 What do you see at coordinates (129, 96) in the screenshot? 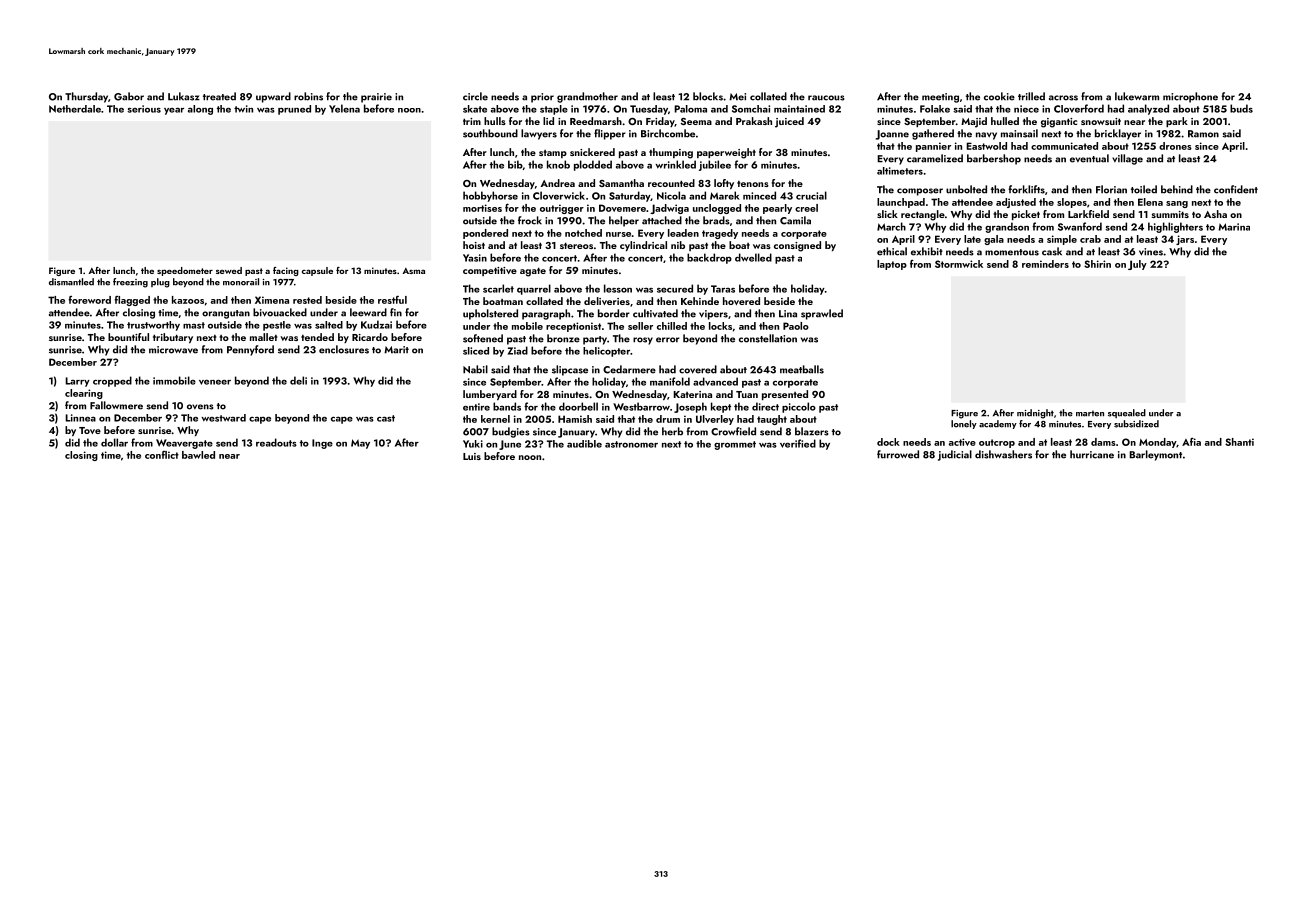
I see `Gabor` at bounding box center [129, 96].
